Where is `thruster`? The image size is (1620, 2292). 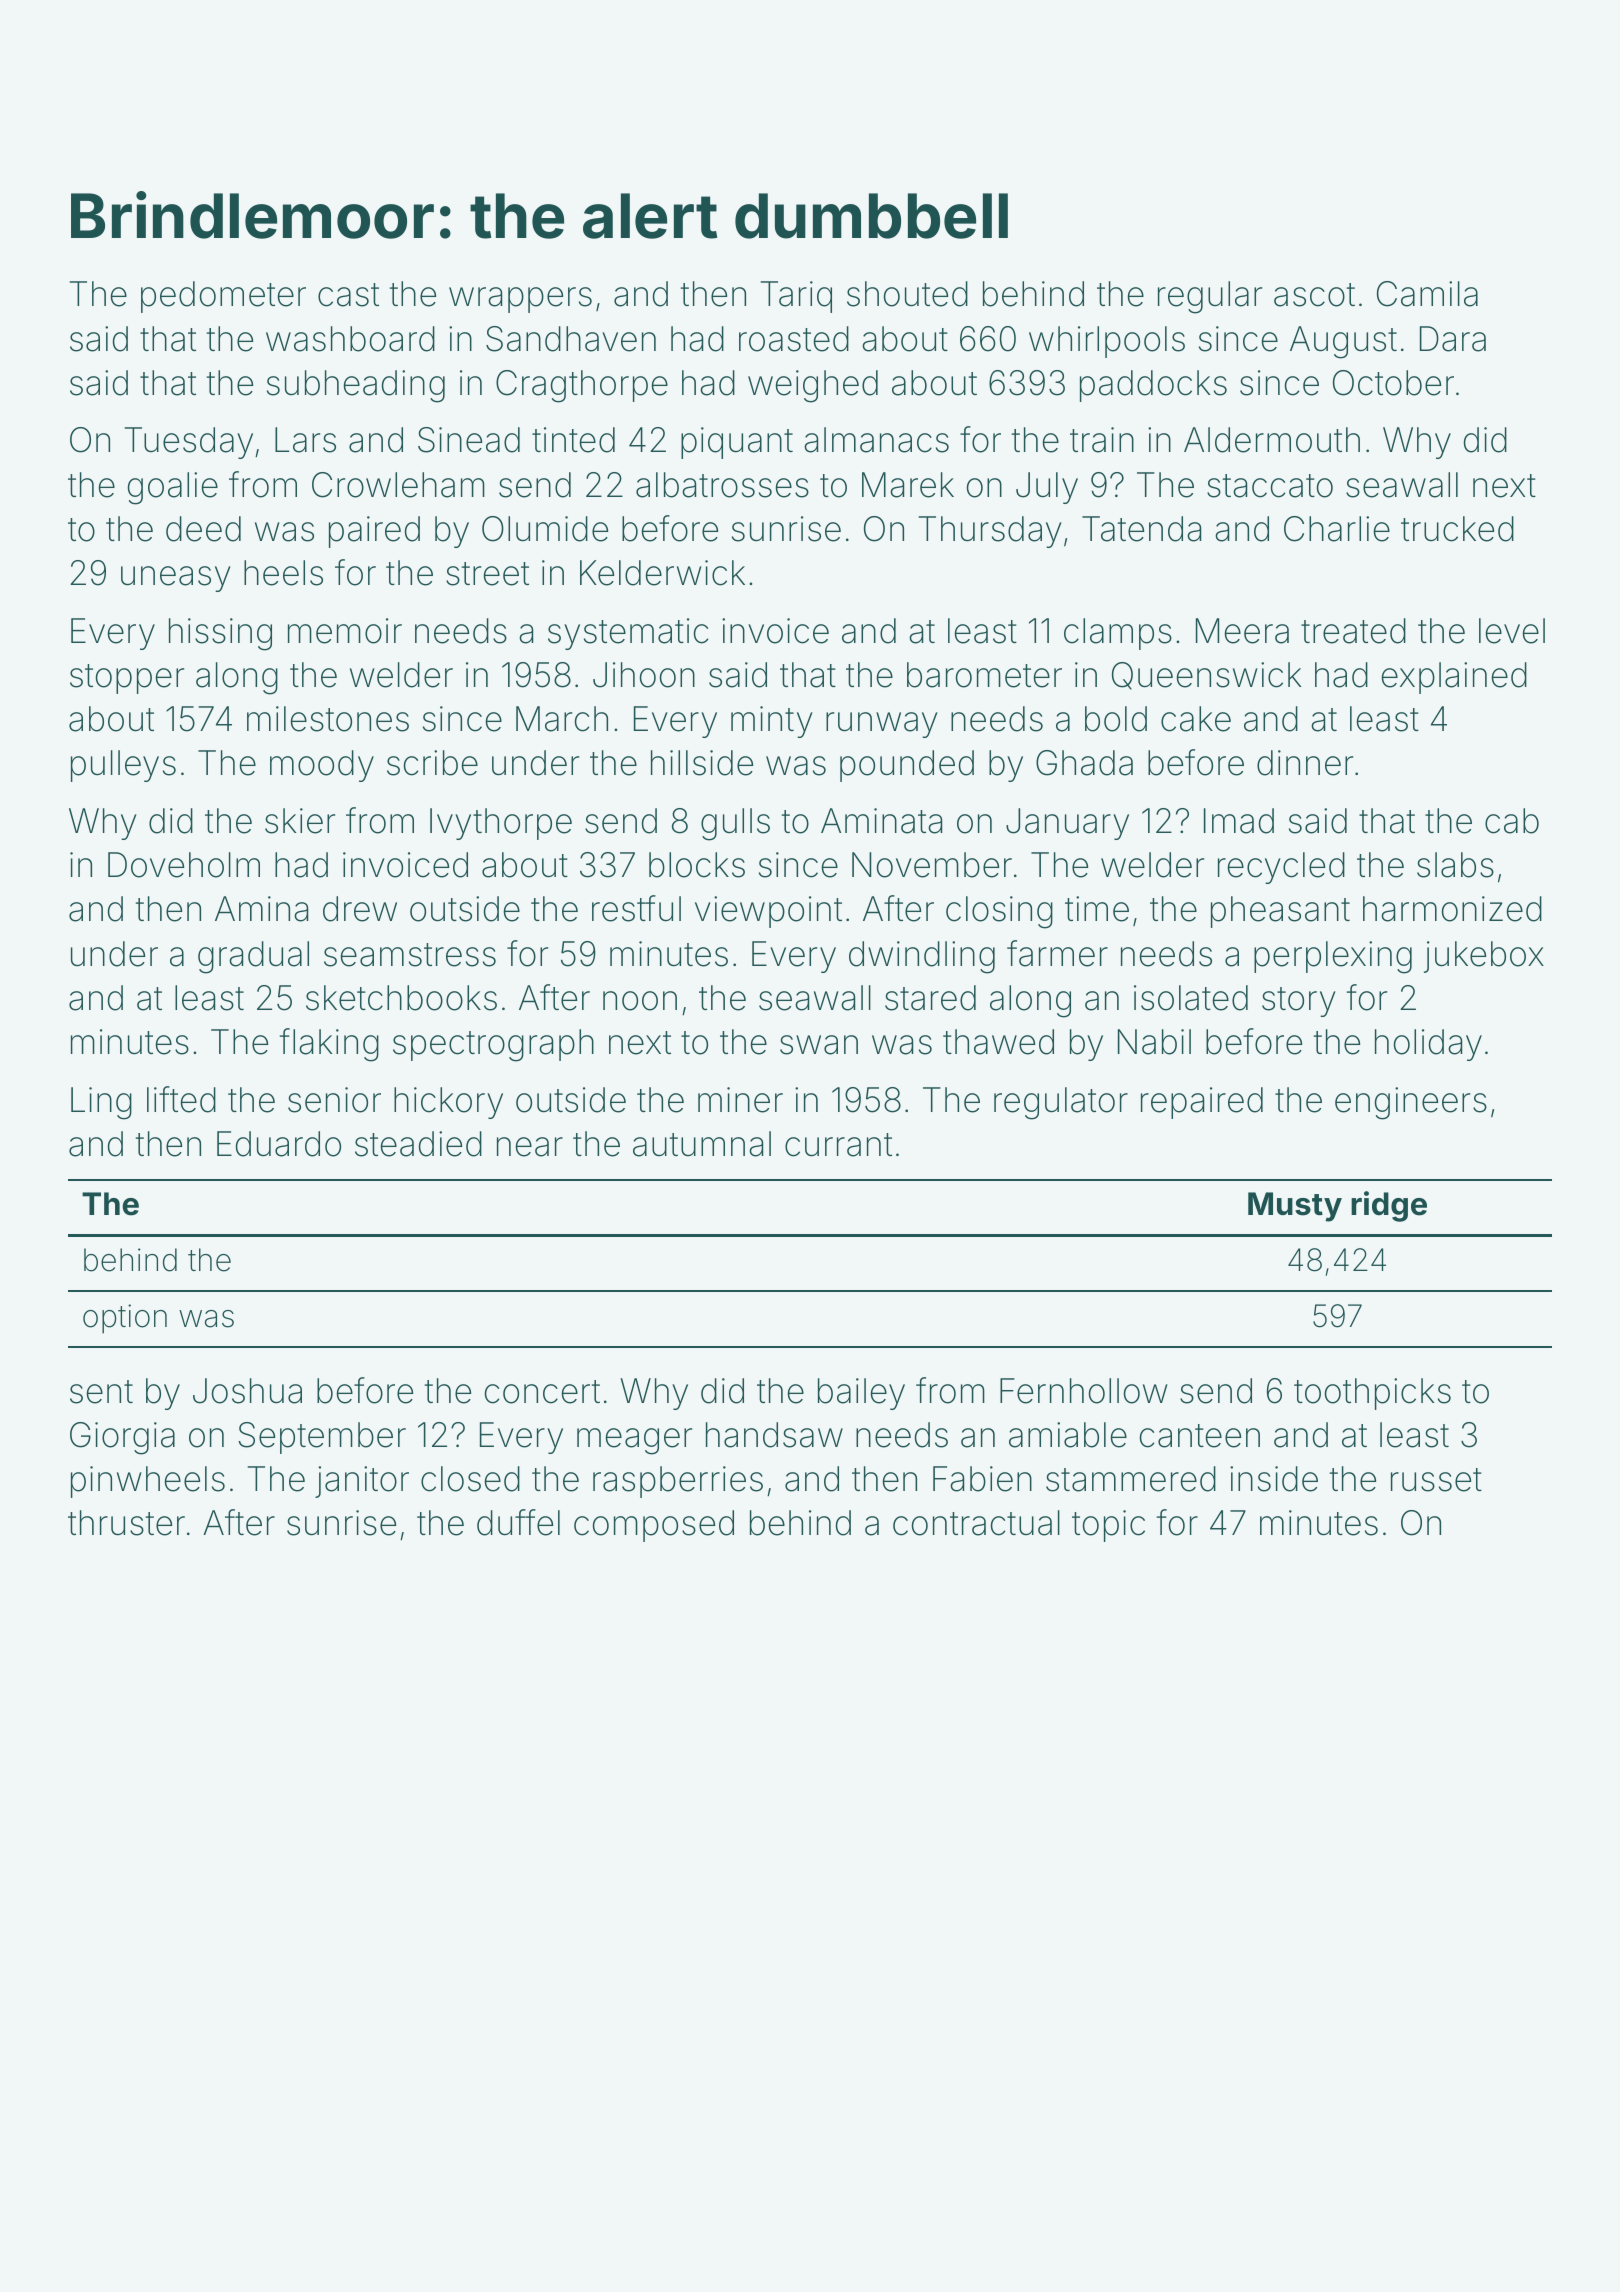 thruster is located at coordinates (126, 1523).
